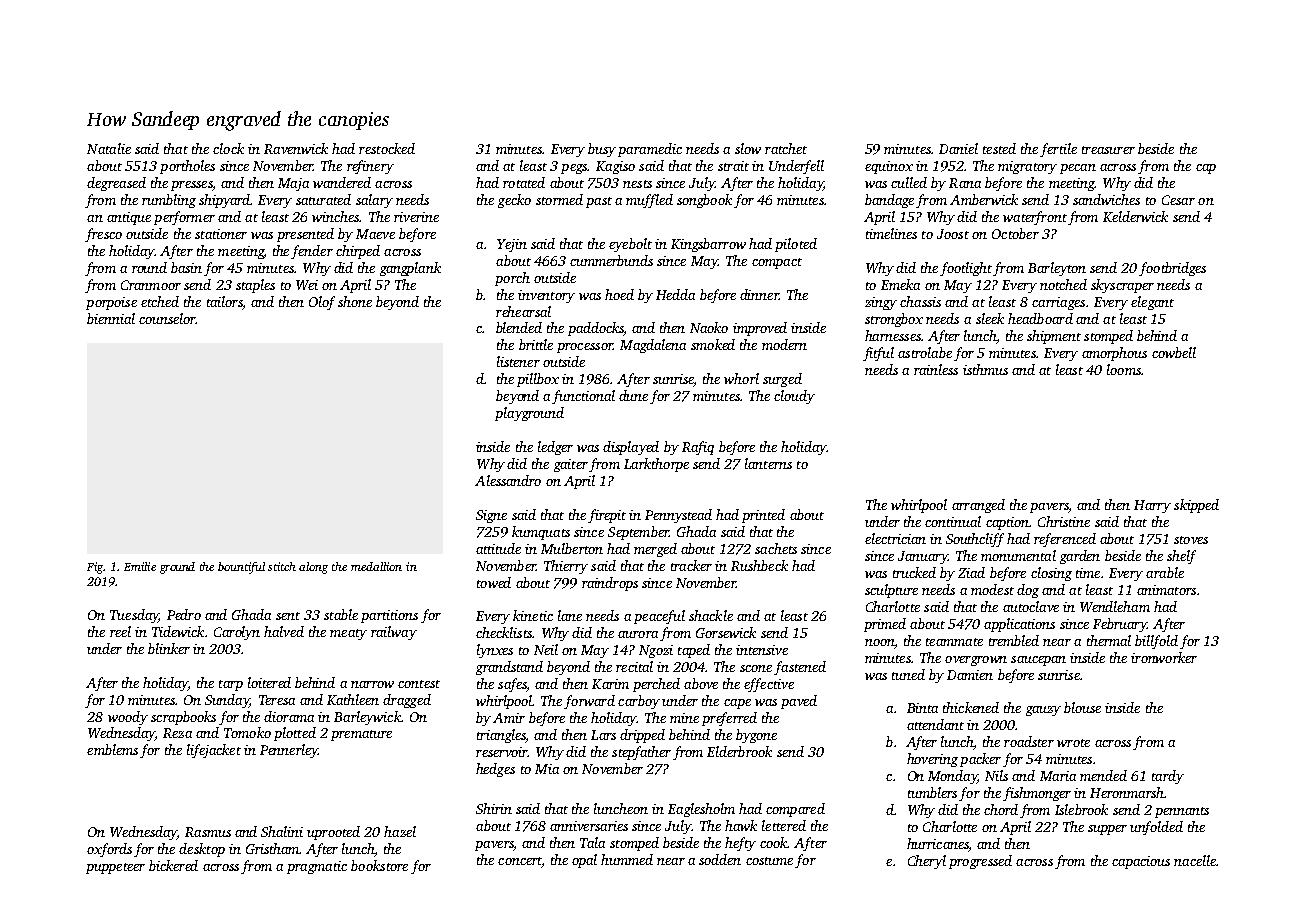 The height and width of the document is (924, 1308). What do you see at coordinates (985, 369) in the document?
I see `isthmus` at bounding box center [985, 369].
